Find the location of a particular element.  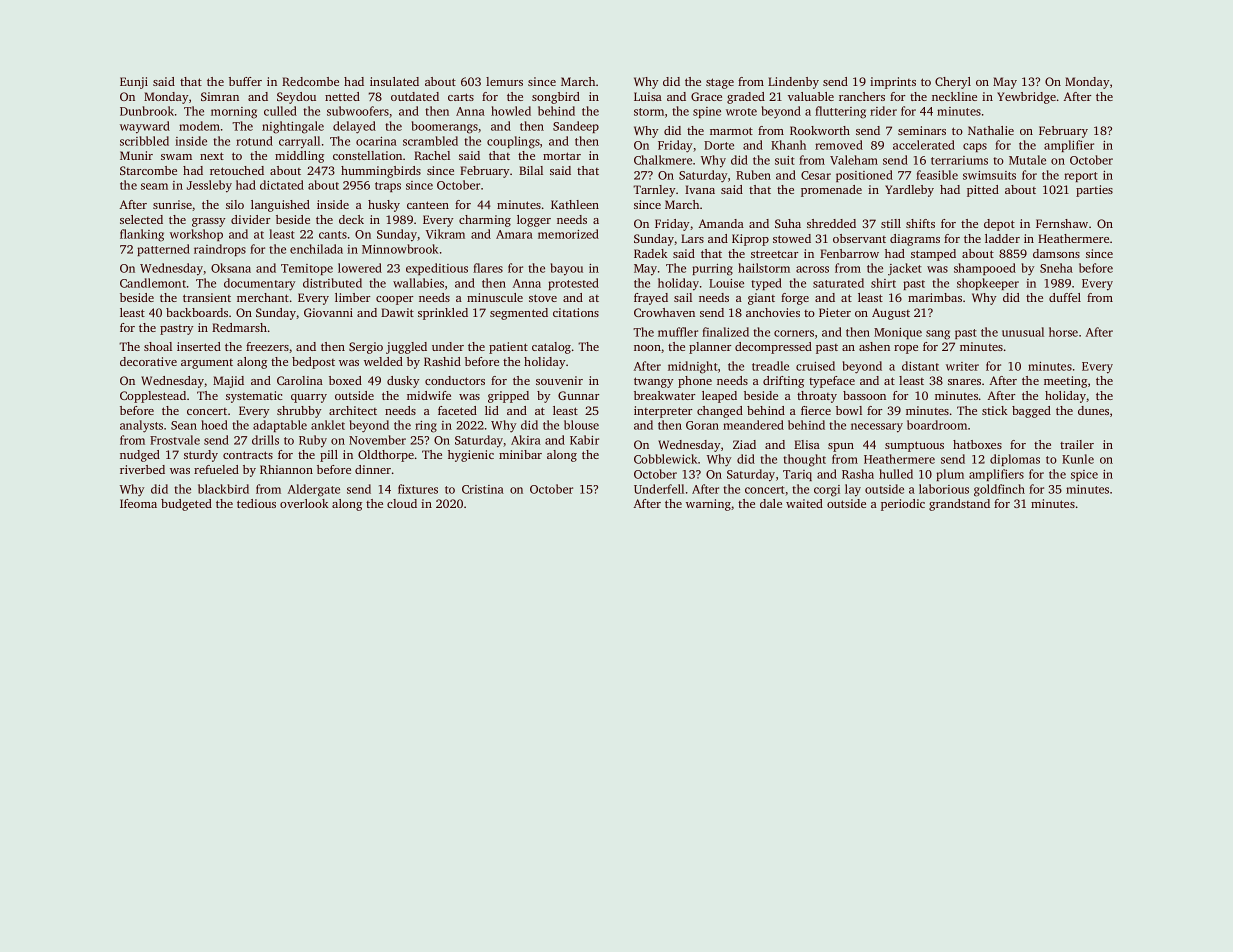

morning is located at coordinates (234, 113).
